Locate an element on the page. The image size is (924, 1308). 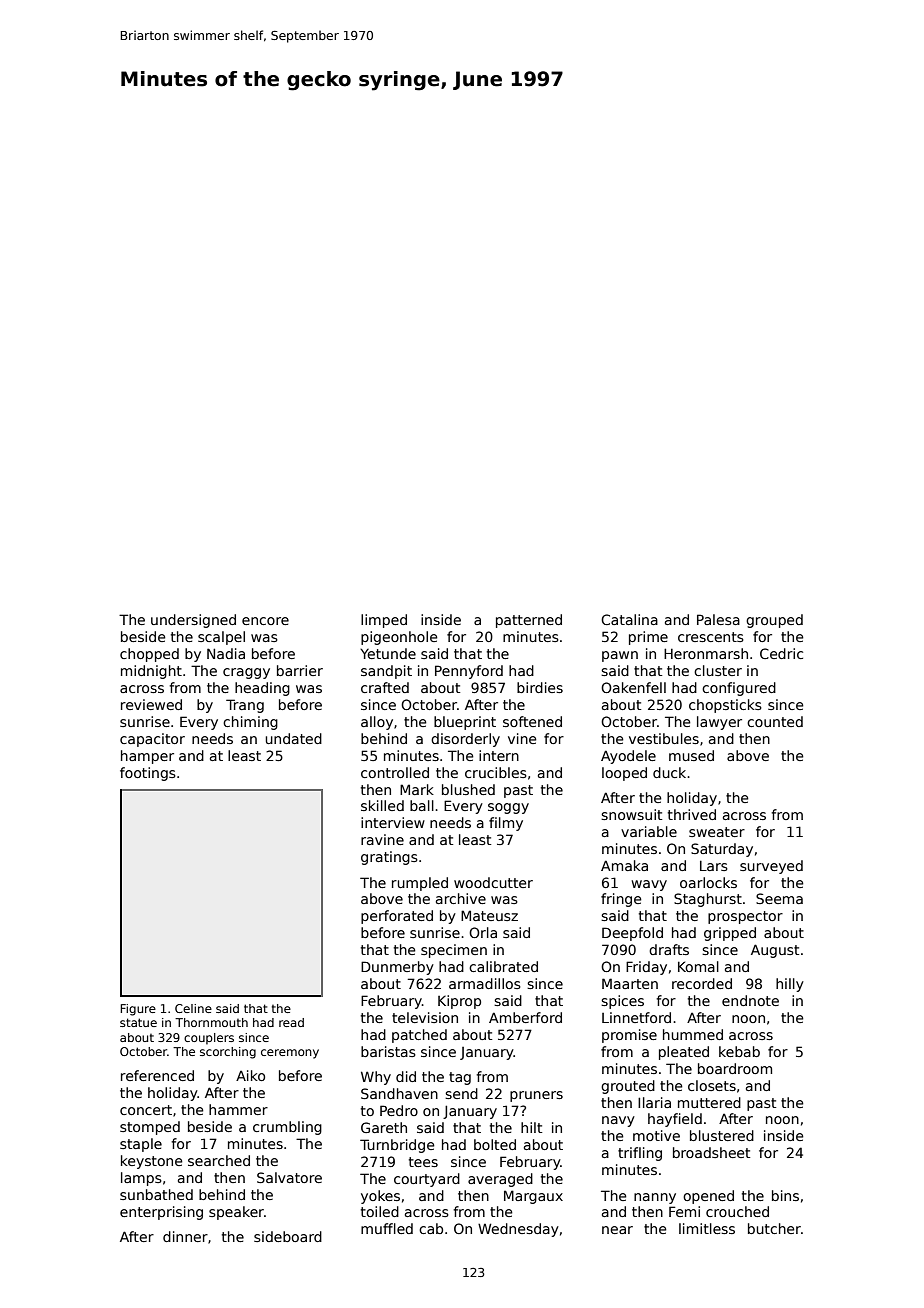
hilly is located at coordinates (790, 985).
